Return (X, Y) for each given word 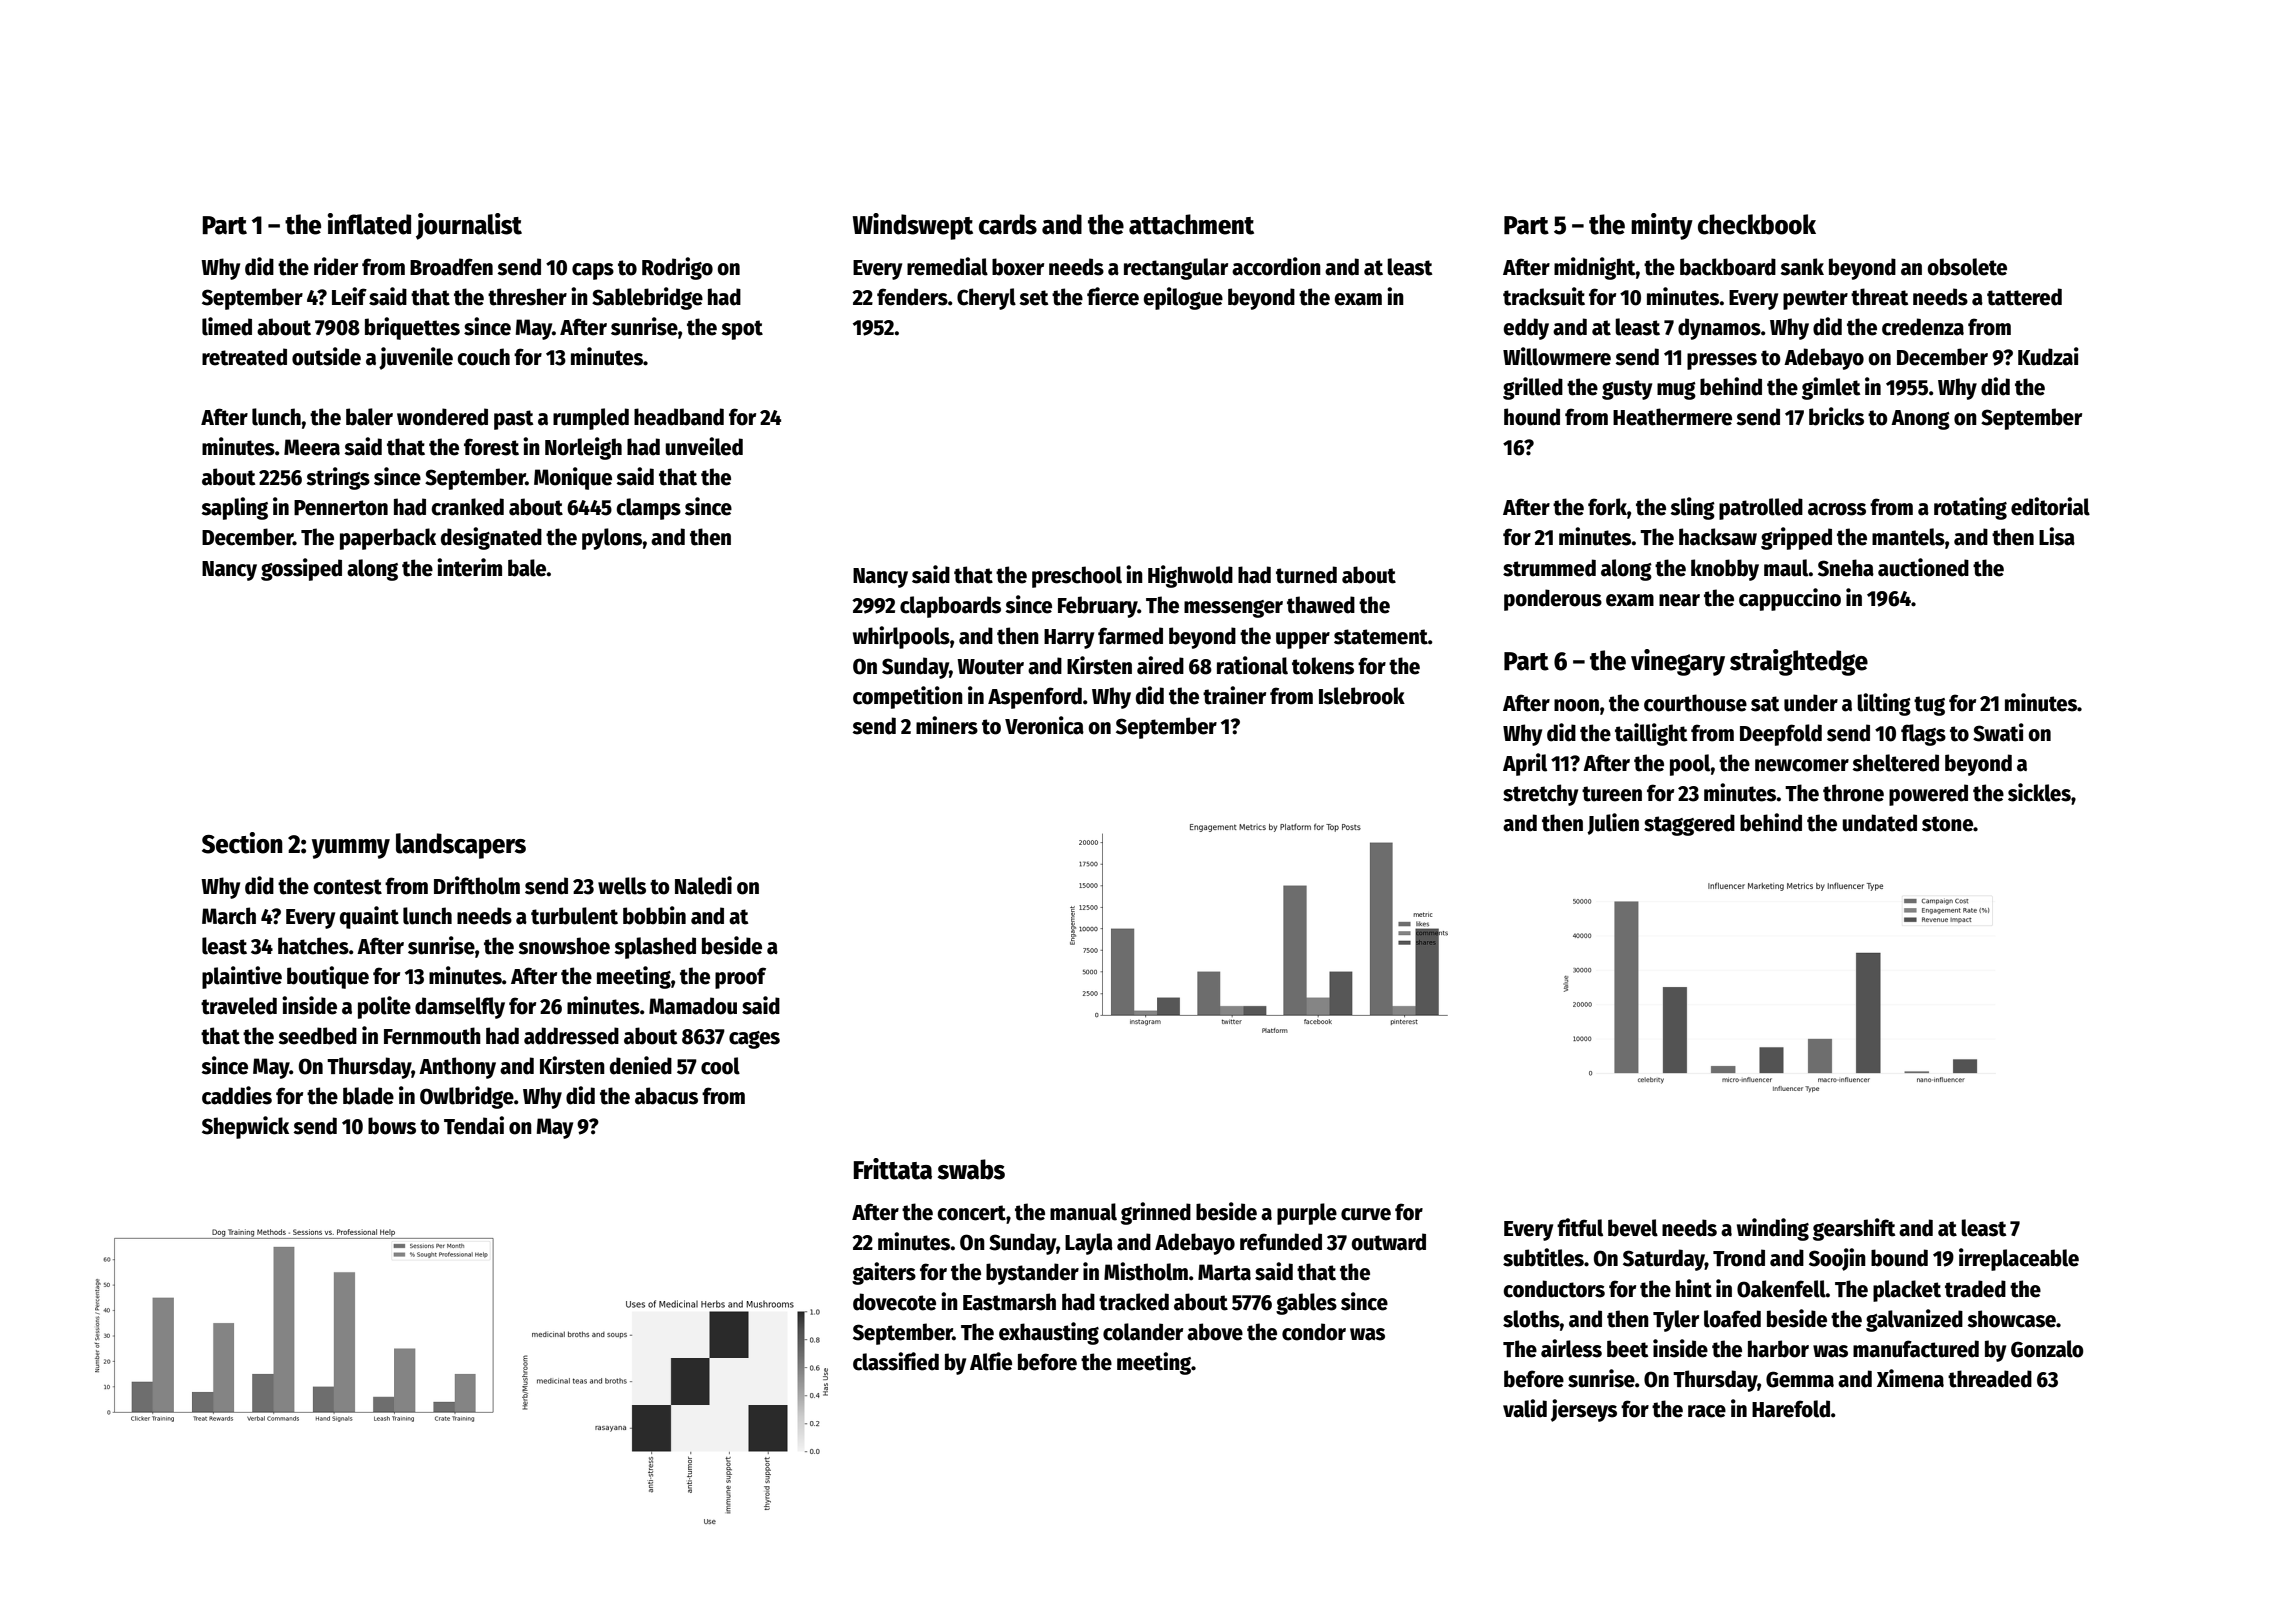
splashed (655, 948)
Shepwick (245, 1127)
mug (1676, 391)
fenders (912, 297)
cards (1008, 224)
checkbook (1757, 224)
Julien (1613, 824)
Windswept (913, 226)
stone (1947, 824)
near (1679, 600)
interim (469, 567)
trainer (1234, 695)
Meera (312, 447)
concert (971, 1213)
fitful (1580, 1227)
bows (392, 1126)
